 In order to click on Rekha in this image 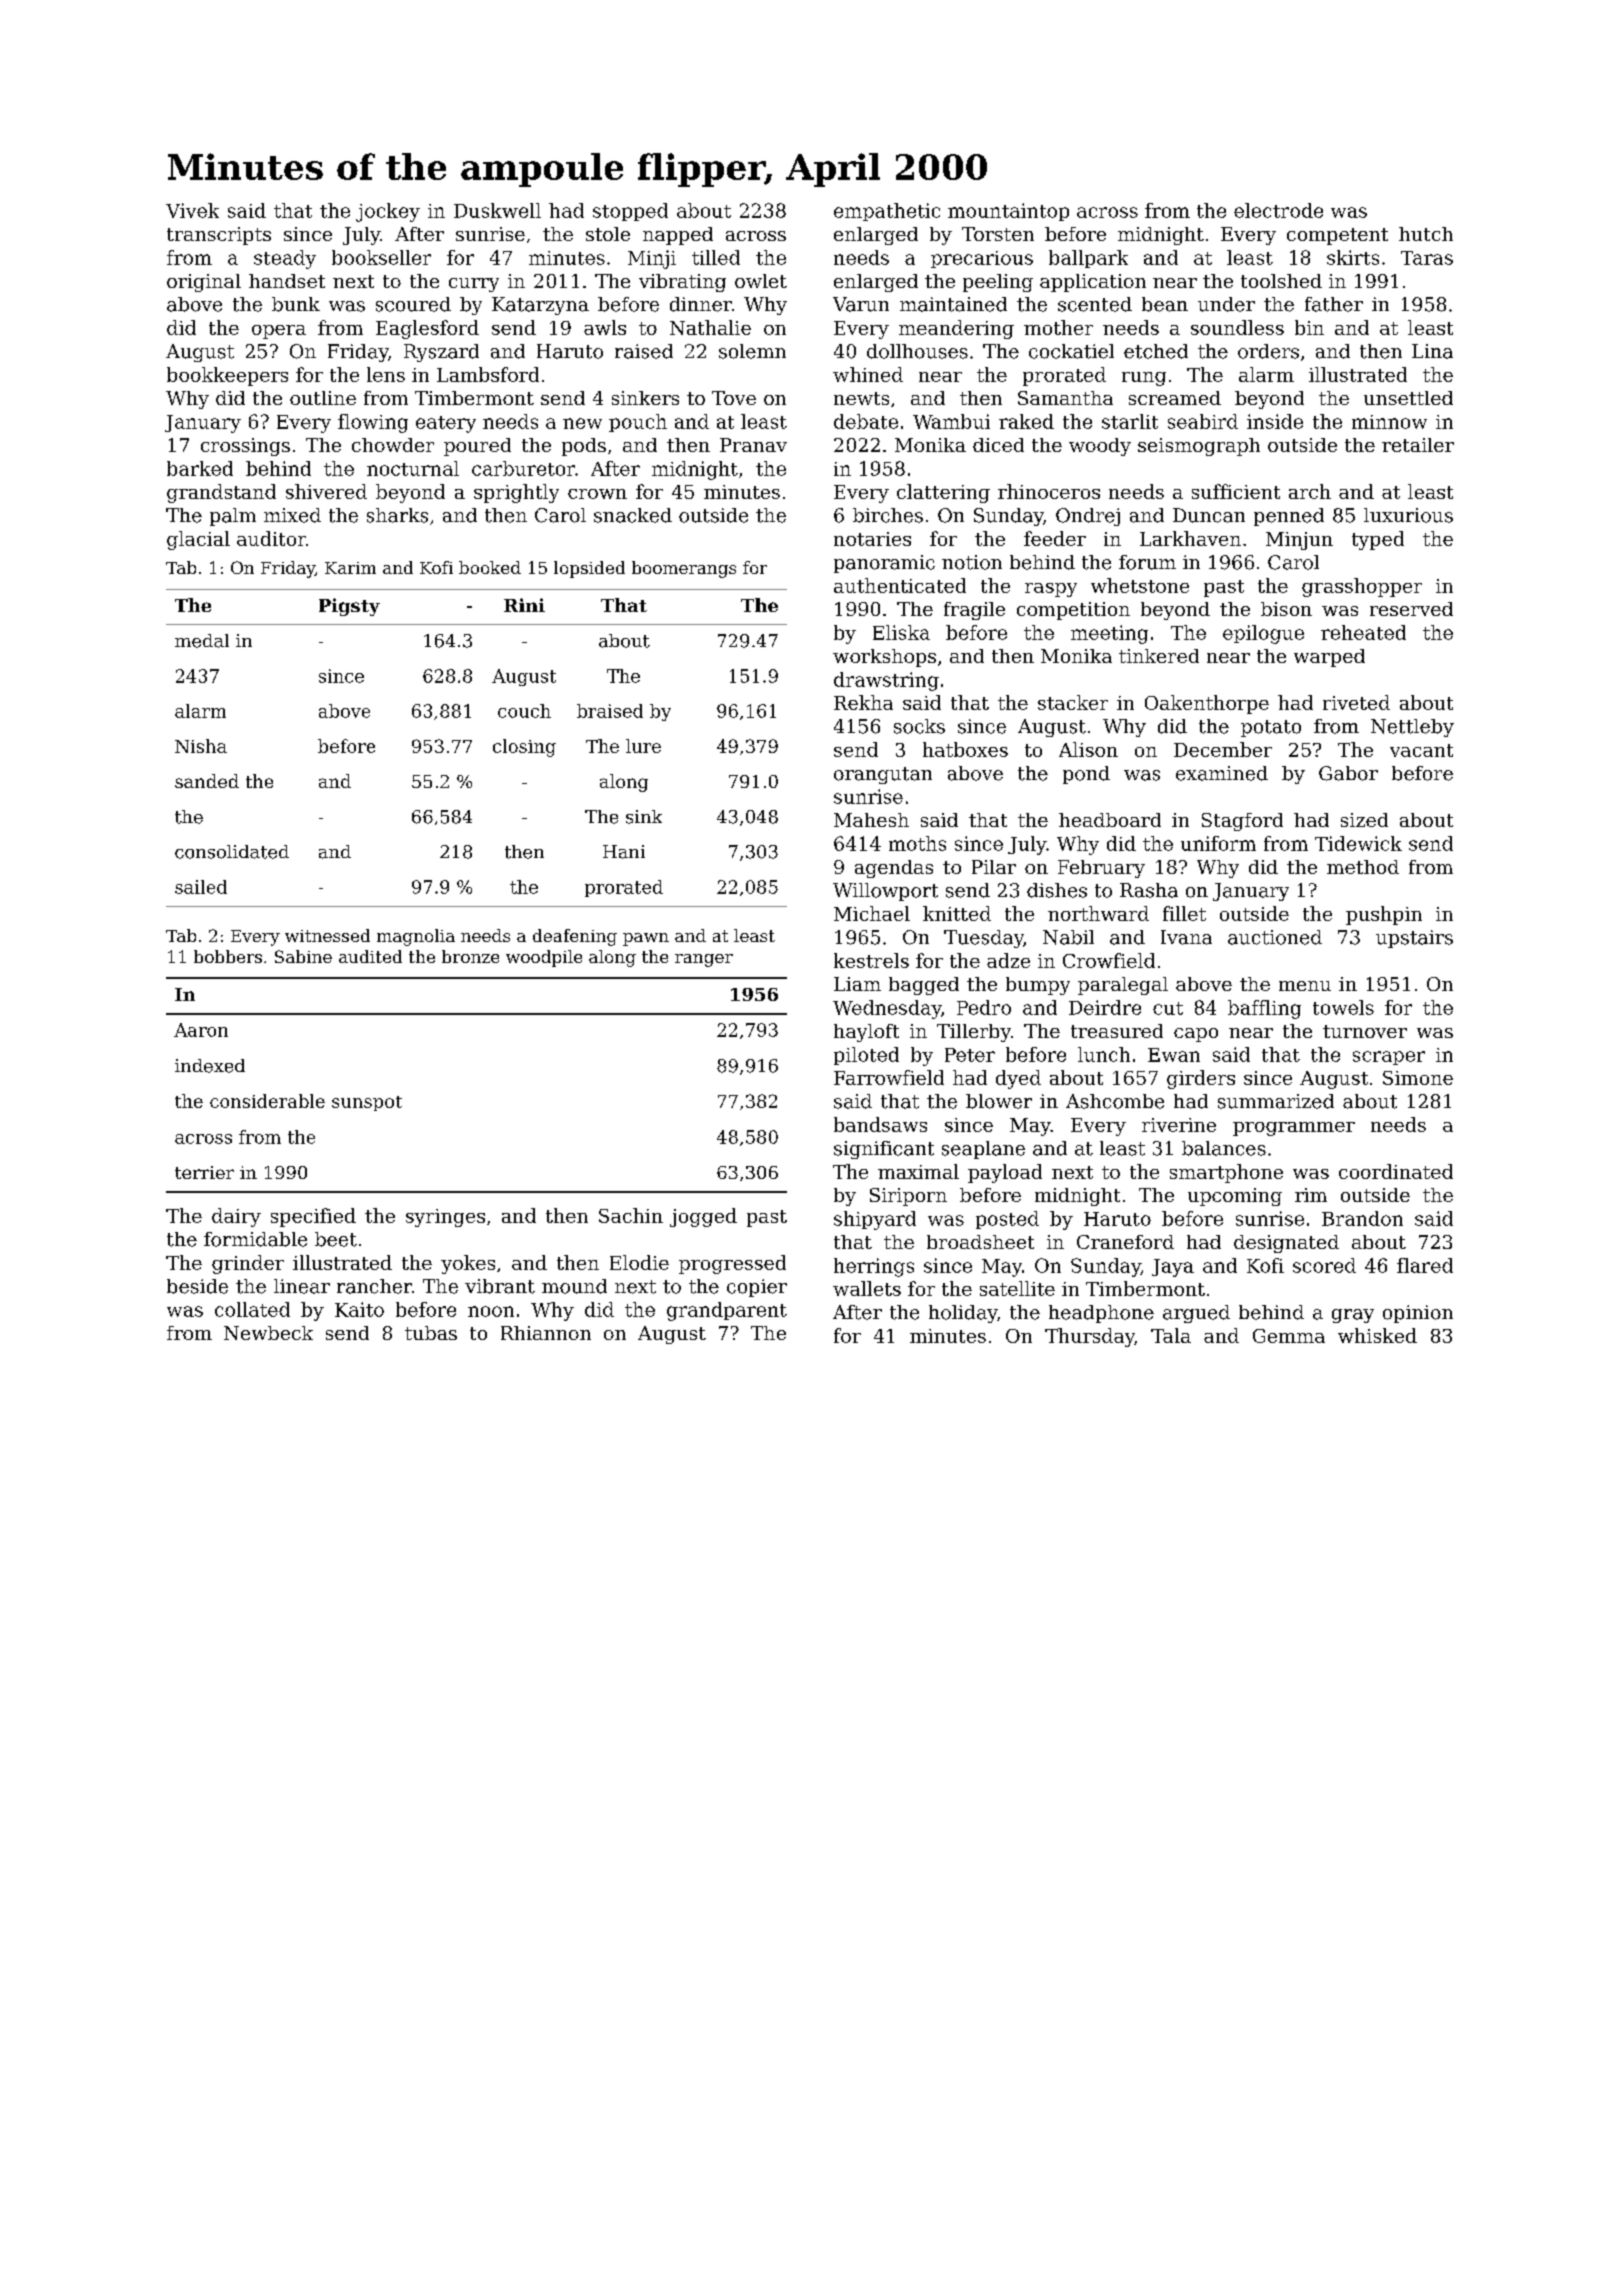, I will do `click(863, 702)`.
